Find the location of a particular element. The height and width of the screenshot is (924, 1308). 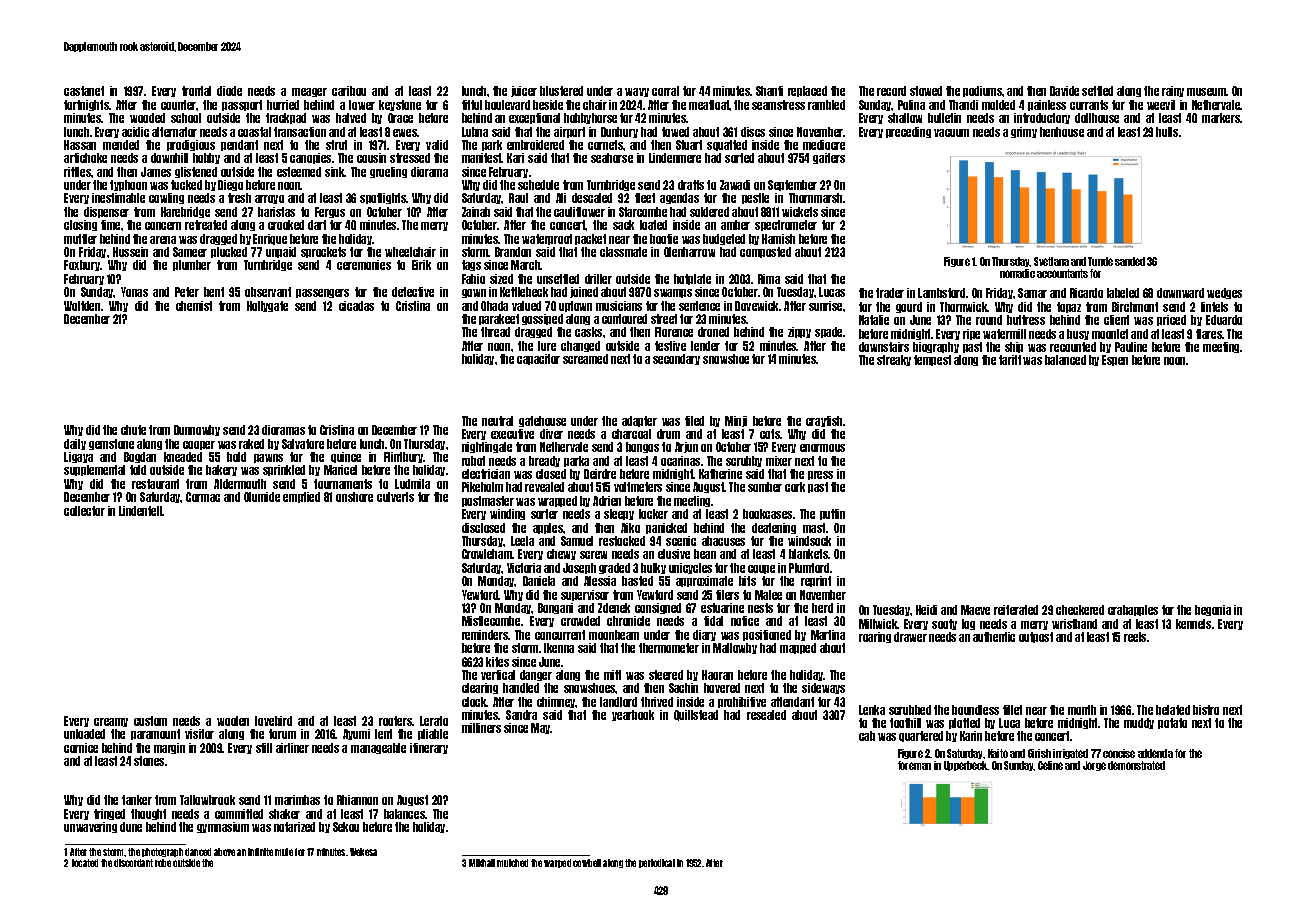

custom is located at coordinates (150, 721).
